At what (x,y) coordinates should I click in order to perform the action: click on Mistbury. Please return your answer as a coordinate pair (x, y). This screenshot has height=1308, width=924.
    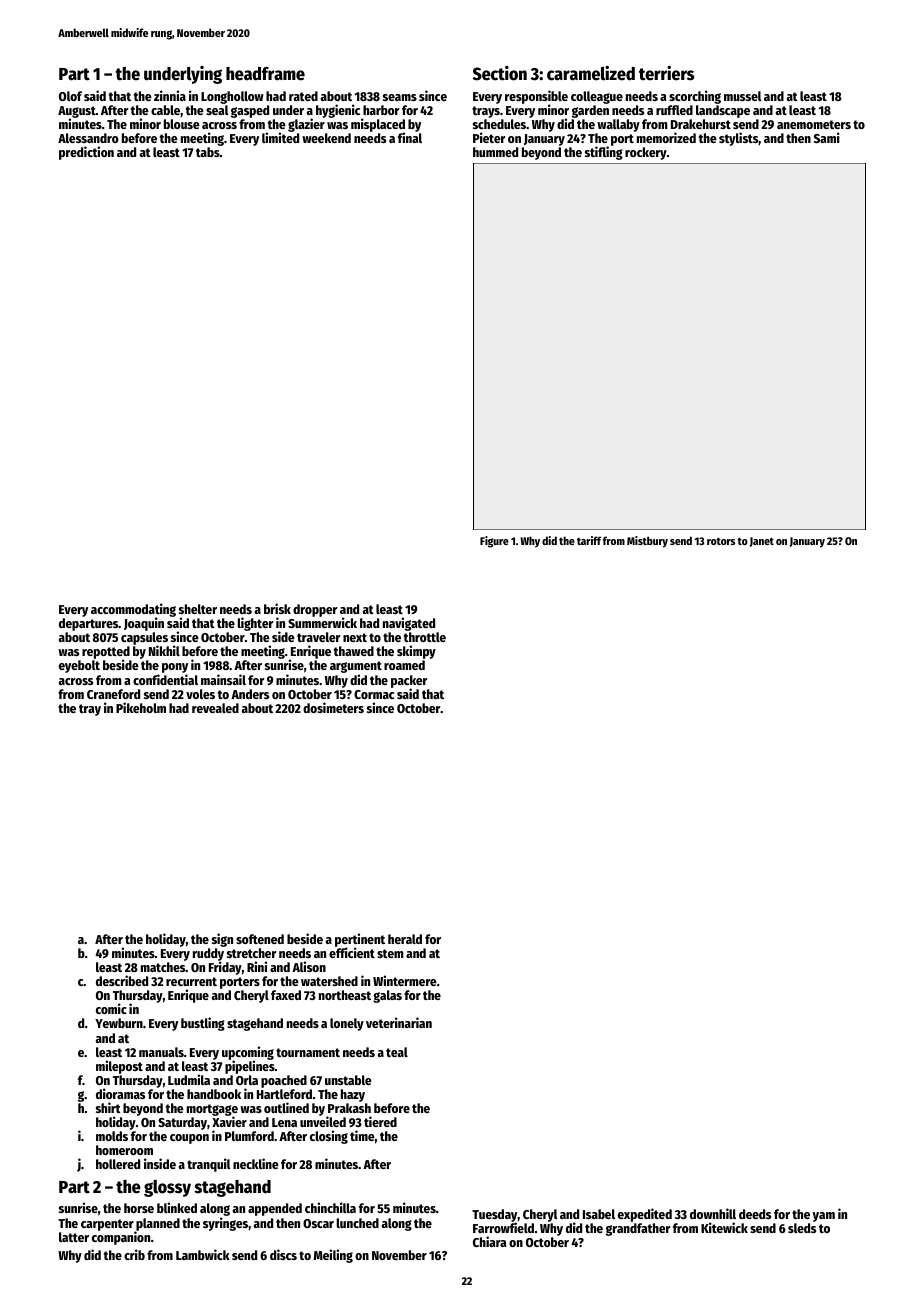
    Looking at the image, I should click on (647, 542).
